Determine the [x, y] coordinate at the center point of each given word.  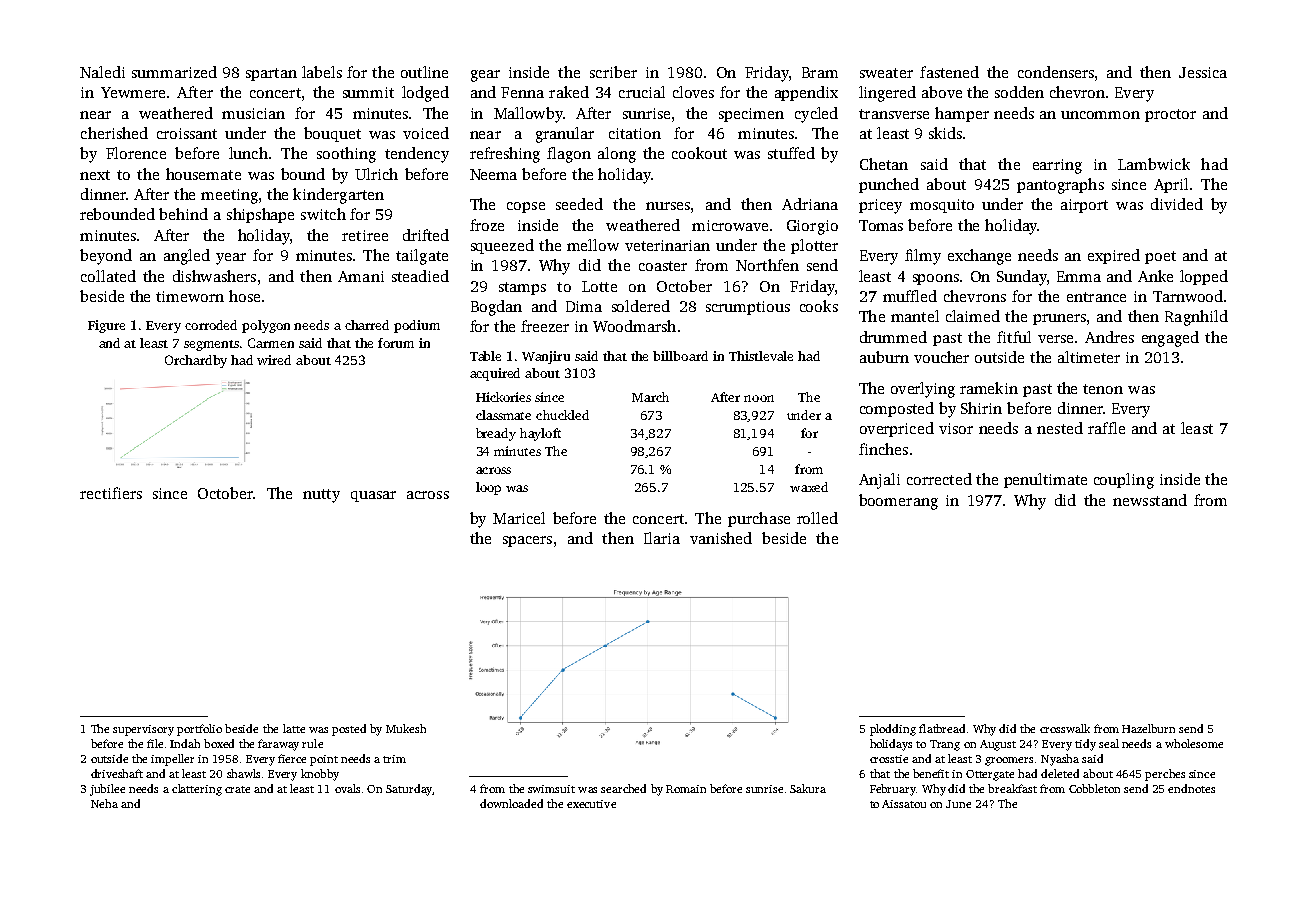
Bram [820, 72]
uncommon [1100, 115]
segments [211, 345]
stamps [522, 288]
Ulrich [376, 174]
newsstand [1150, 500]
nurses [668, 206]
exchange [979, 257]
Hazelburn [1148, 728]
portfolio [199, 730]
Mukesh [406, 728]
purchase [759, 519]
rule [312, 743]
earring [1057, 166]
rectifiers [111, 493]
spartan [271, 74]
